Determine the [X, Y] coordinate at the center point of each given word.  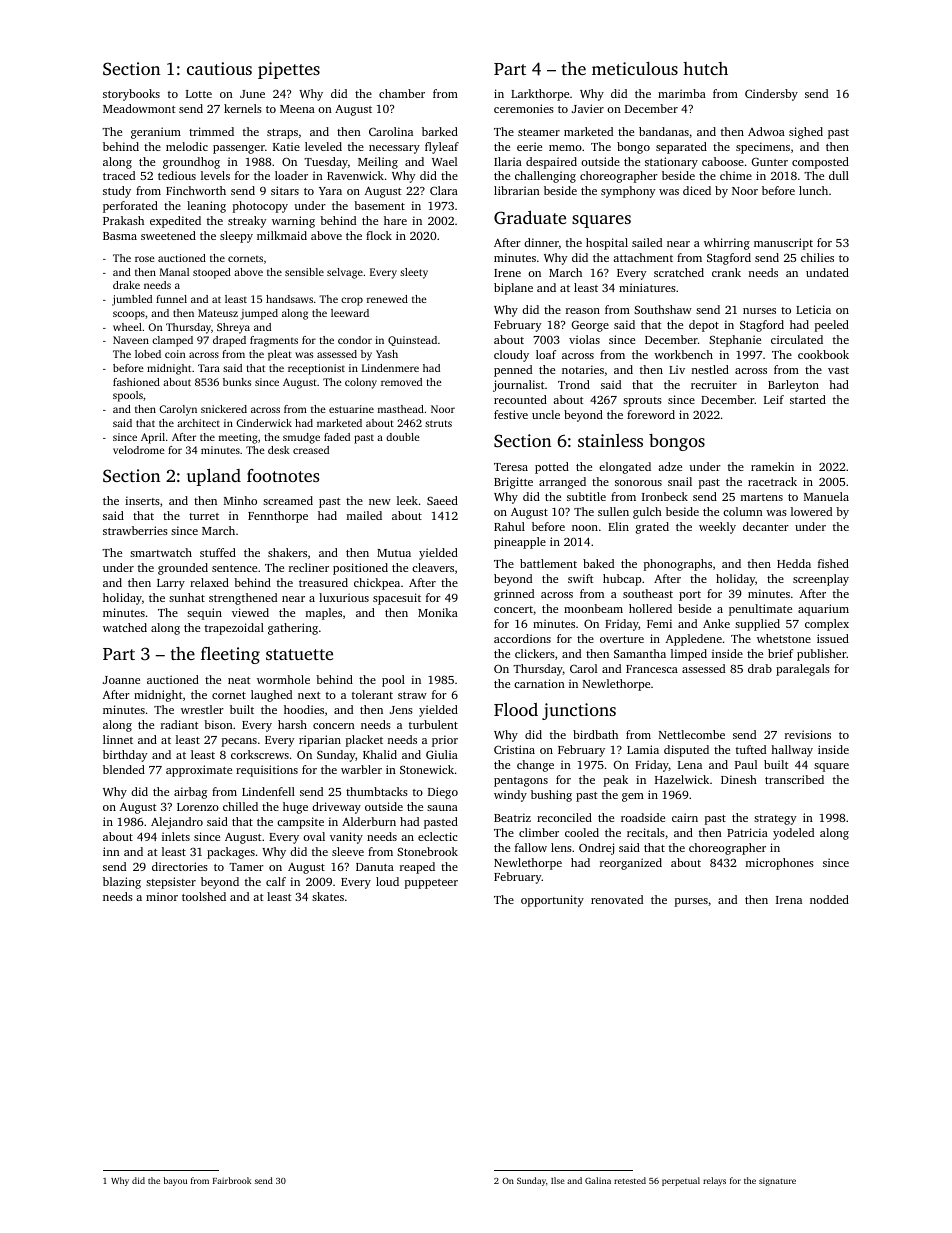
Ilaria [508, 161]
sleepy [236, 237]
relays [714, 1181]
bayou [175, 1181]
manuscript [783, 244]
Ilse [558, 1180]
